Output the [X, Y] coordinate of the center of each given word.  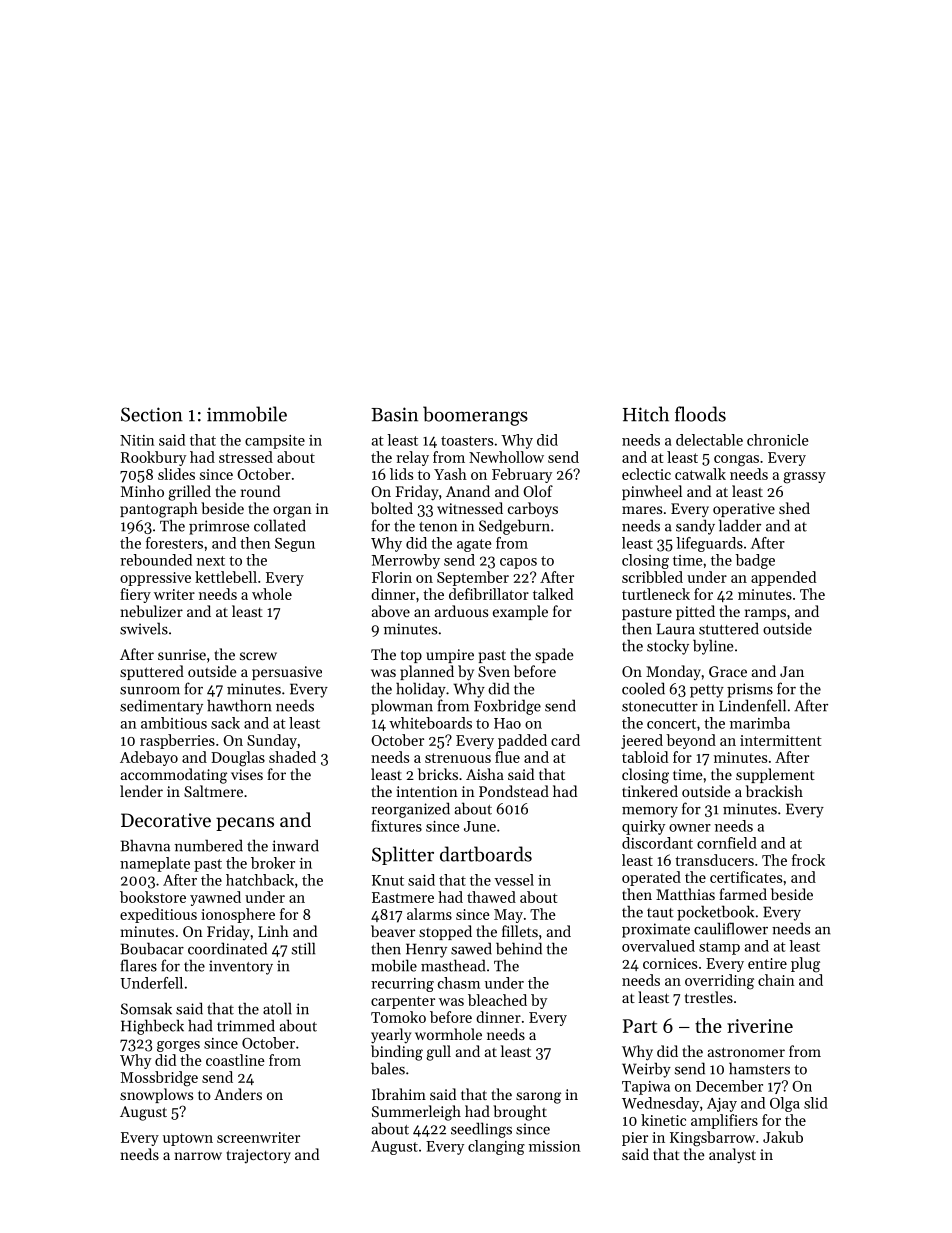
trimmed [246, 1025]
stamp [719, 948]
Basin [394, 414]
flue [507, 757]
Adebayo [149, 758]
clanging [496, 1147]
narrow [198, 1156]
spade [554, 655]
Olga [785, 1104]
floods [700, 414]
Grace [728, 671]
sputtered [152, 672]
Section [152, 414]
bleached [497, 1000]
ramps [765, 614]
